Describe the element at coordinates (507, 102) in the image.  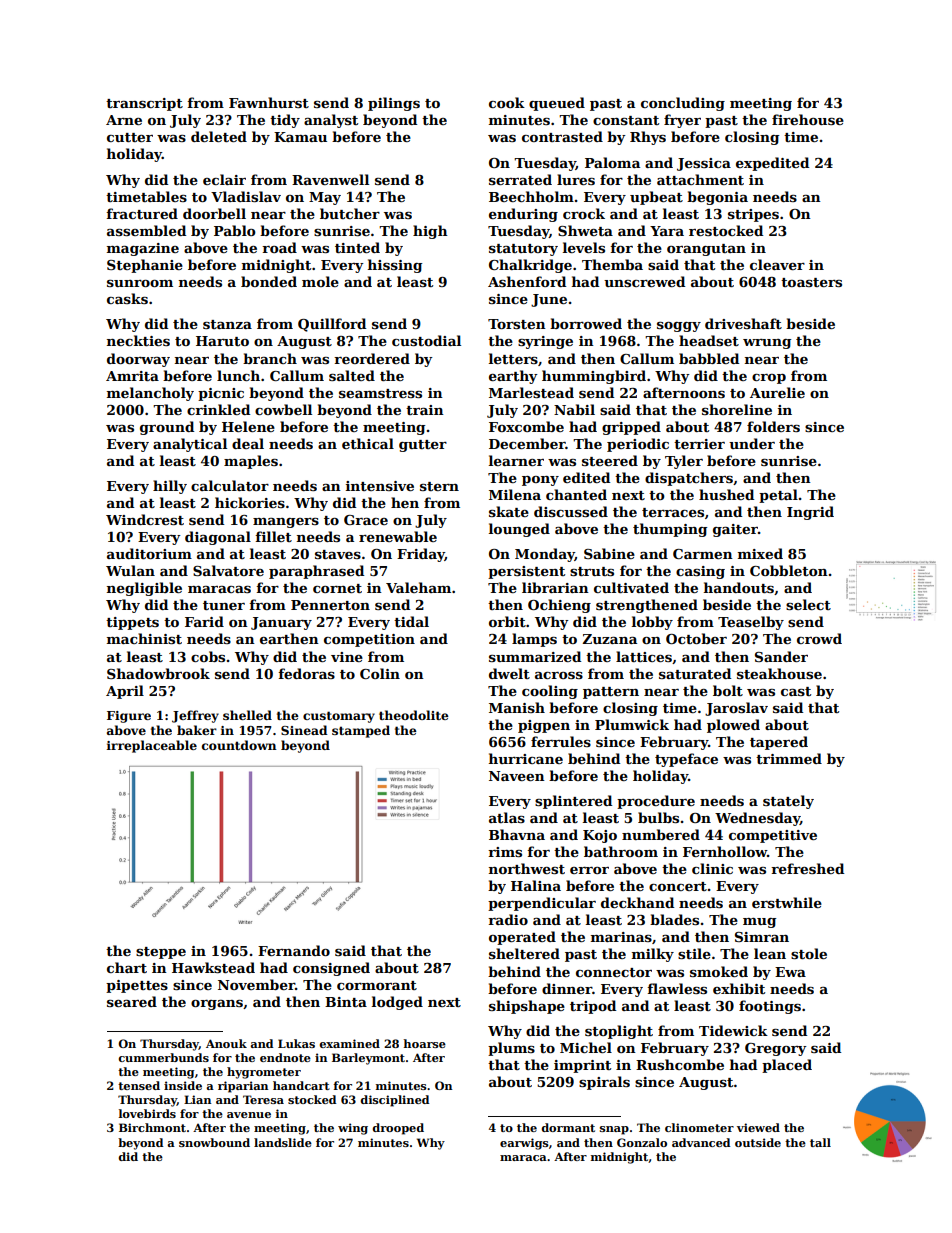
I see `cook` at that location.
